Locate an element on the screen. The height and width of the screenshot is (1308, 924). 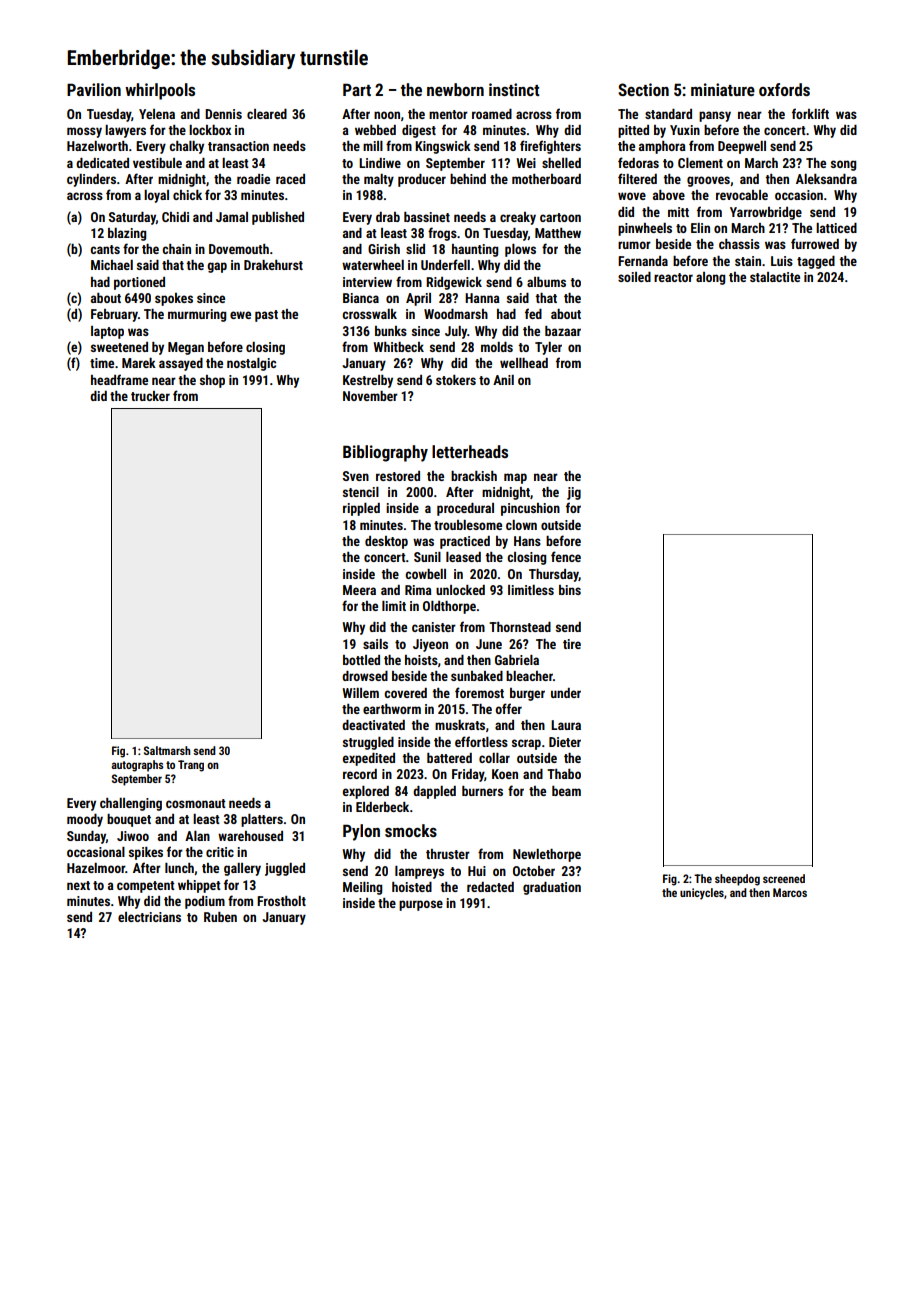
lunch is located at coordinates (179, 868).
